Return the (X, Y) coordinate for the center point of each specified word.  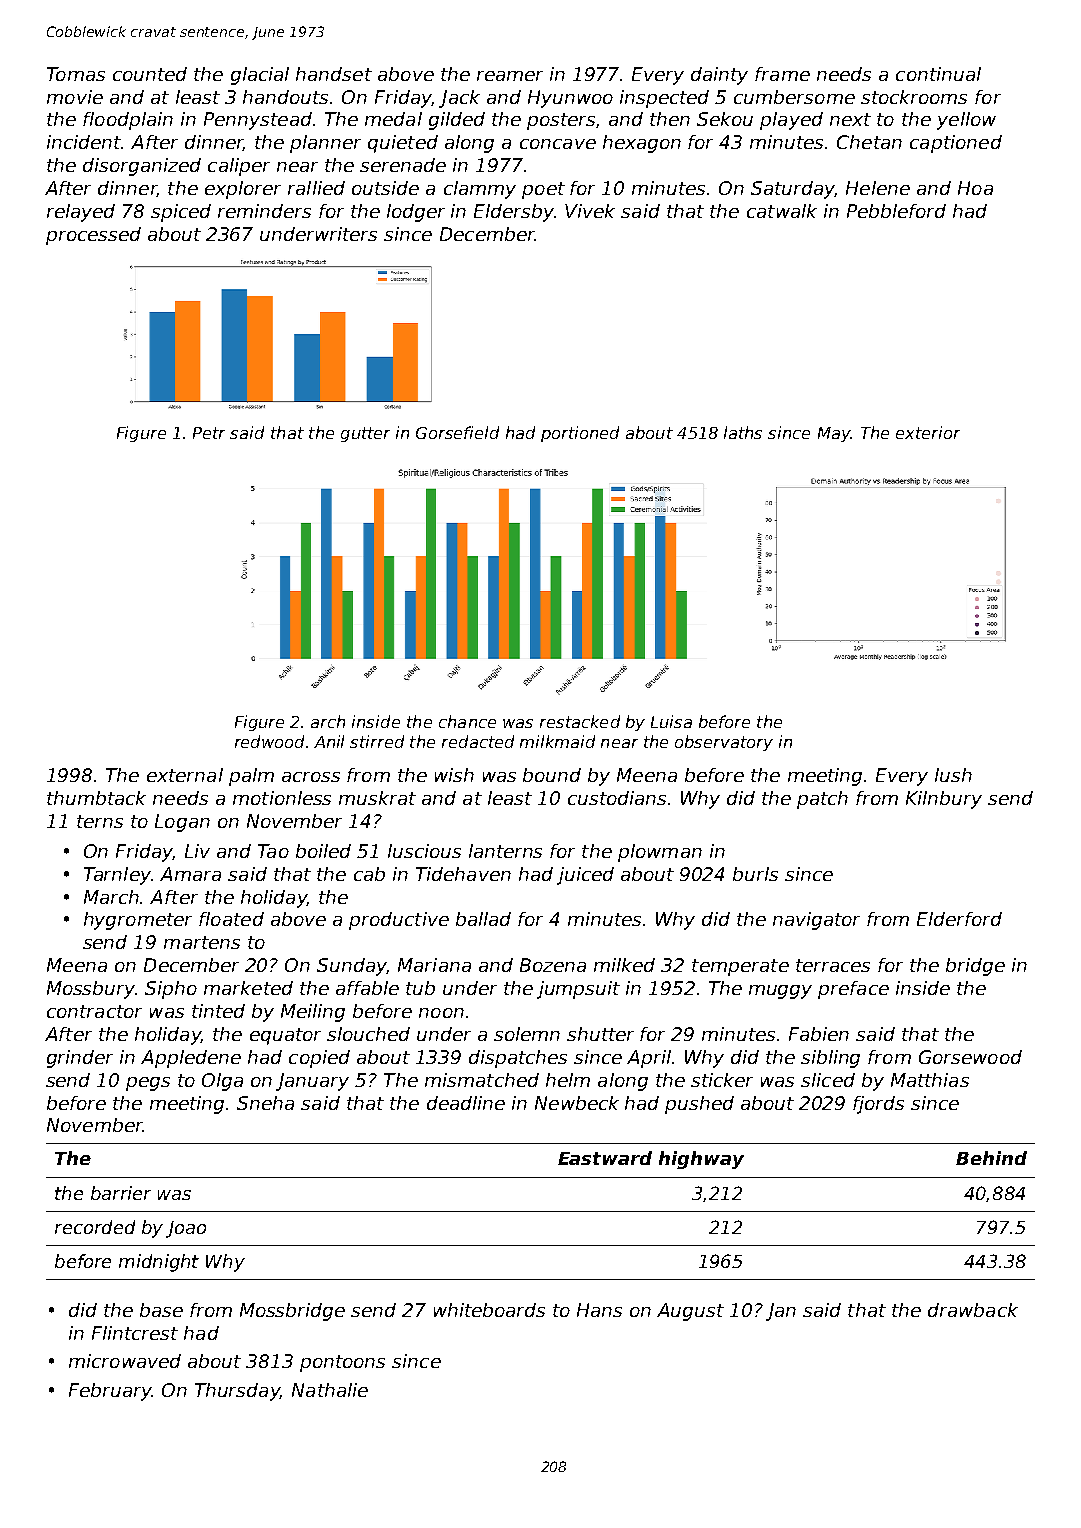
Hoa (975, 188)
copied (319, 1059)
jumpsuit (578, 990)
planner (325, 144)
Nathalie (330, 1390)
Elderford (959, 919)
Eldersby (514, 213)
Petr (209, 433)
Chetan (869, 142)
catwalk (782, 211)
